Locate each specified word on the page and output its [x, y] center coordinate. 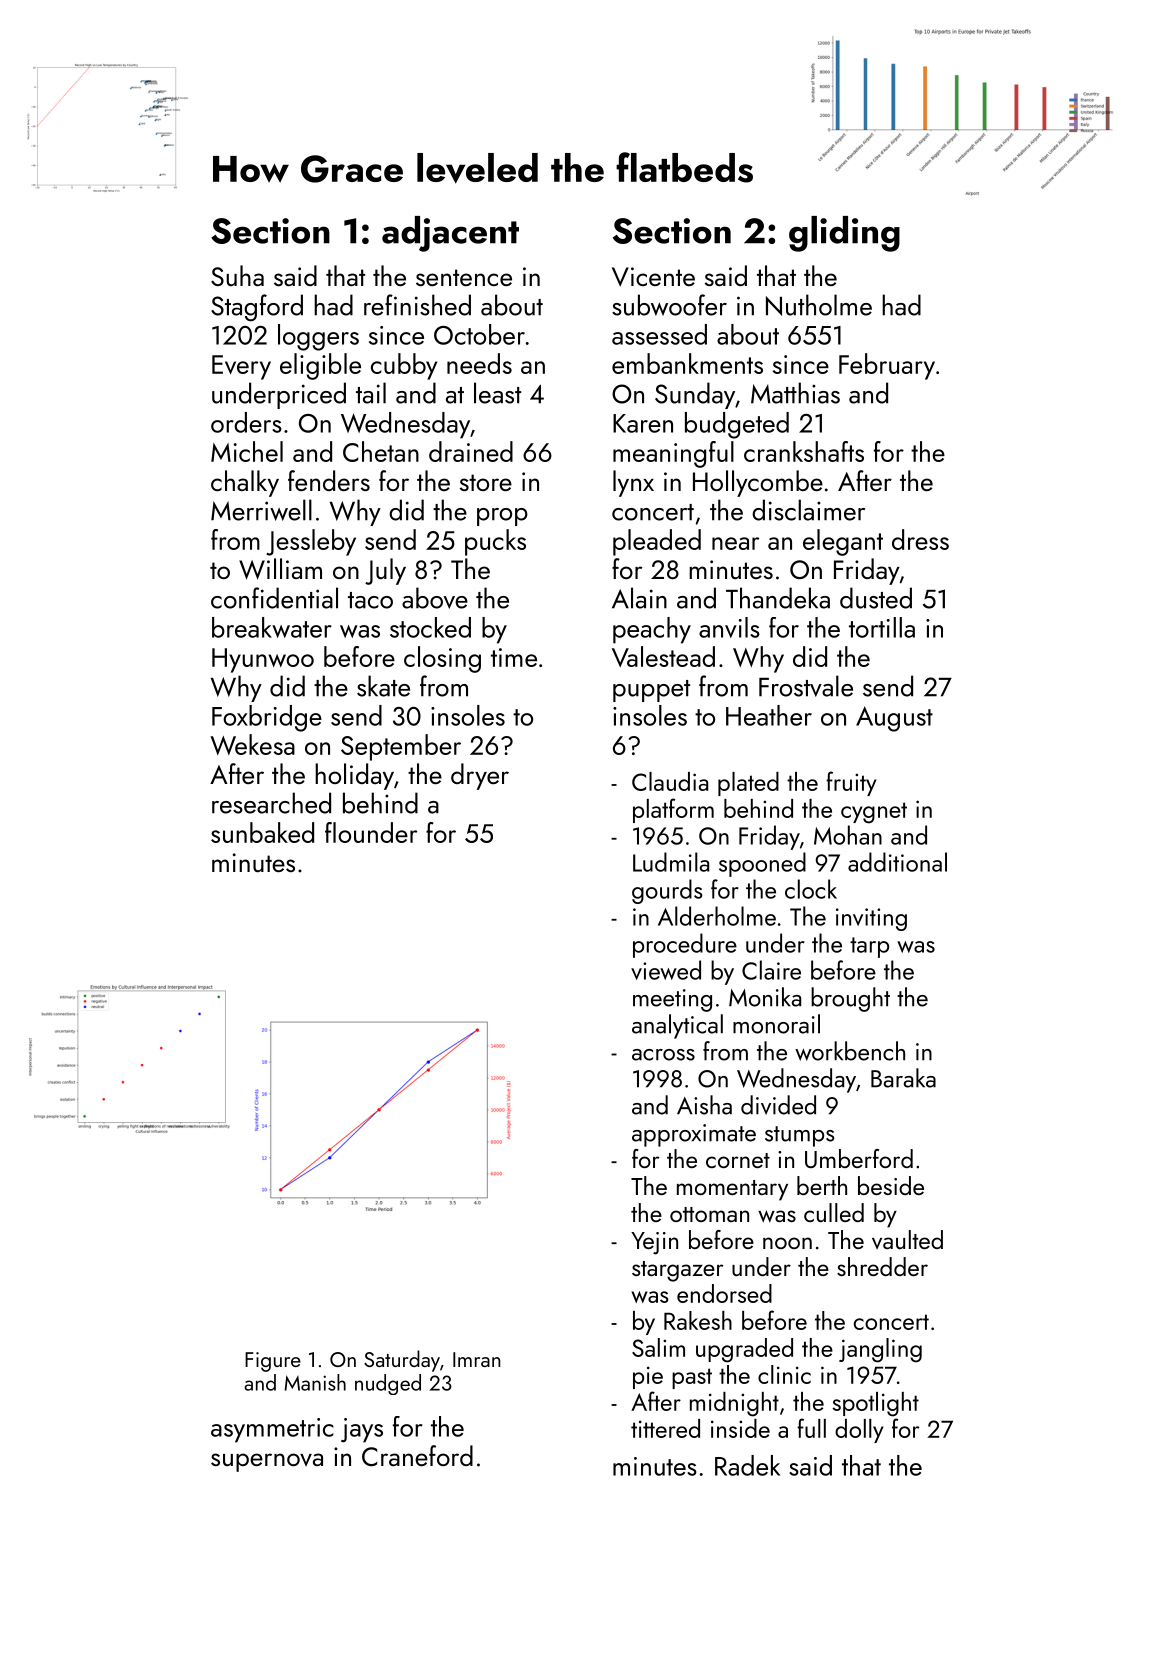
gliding [844, 234]
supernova [267, 1462]
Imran [477, 1359]
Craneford [417, 1455]
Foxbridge [267, 718]
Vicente [653, 277]
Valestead [663, 656]
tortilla [882, 627]
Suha [237, 275]
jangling [880, 1350]
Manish [315, 1382]
